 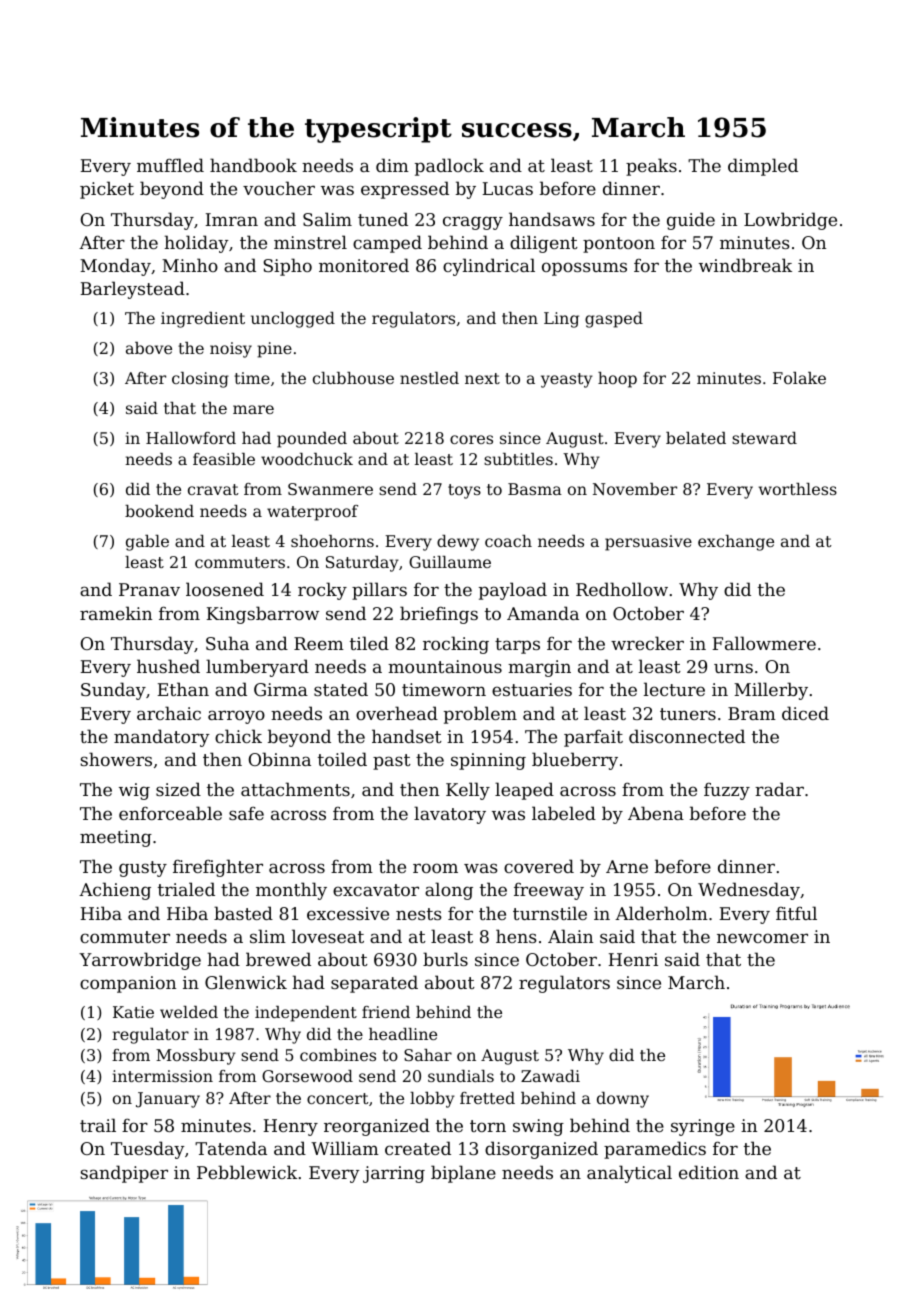 What do you see at coordinates (482, 378) in the document?
I see `next` at bounding box center [482, 378].
